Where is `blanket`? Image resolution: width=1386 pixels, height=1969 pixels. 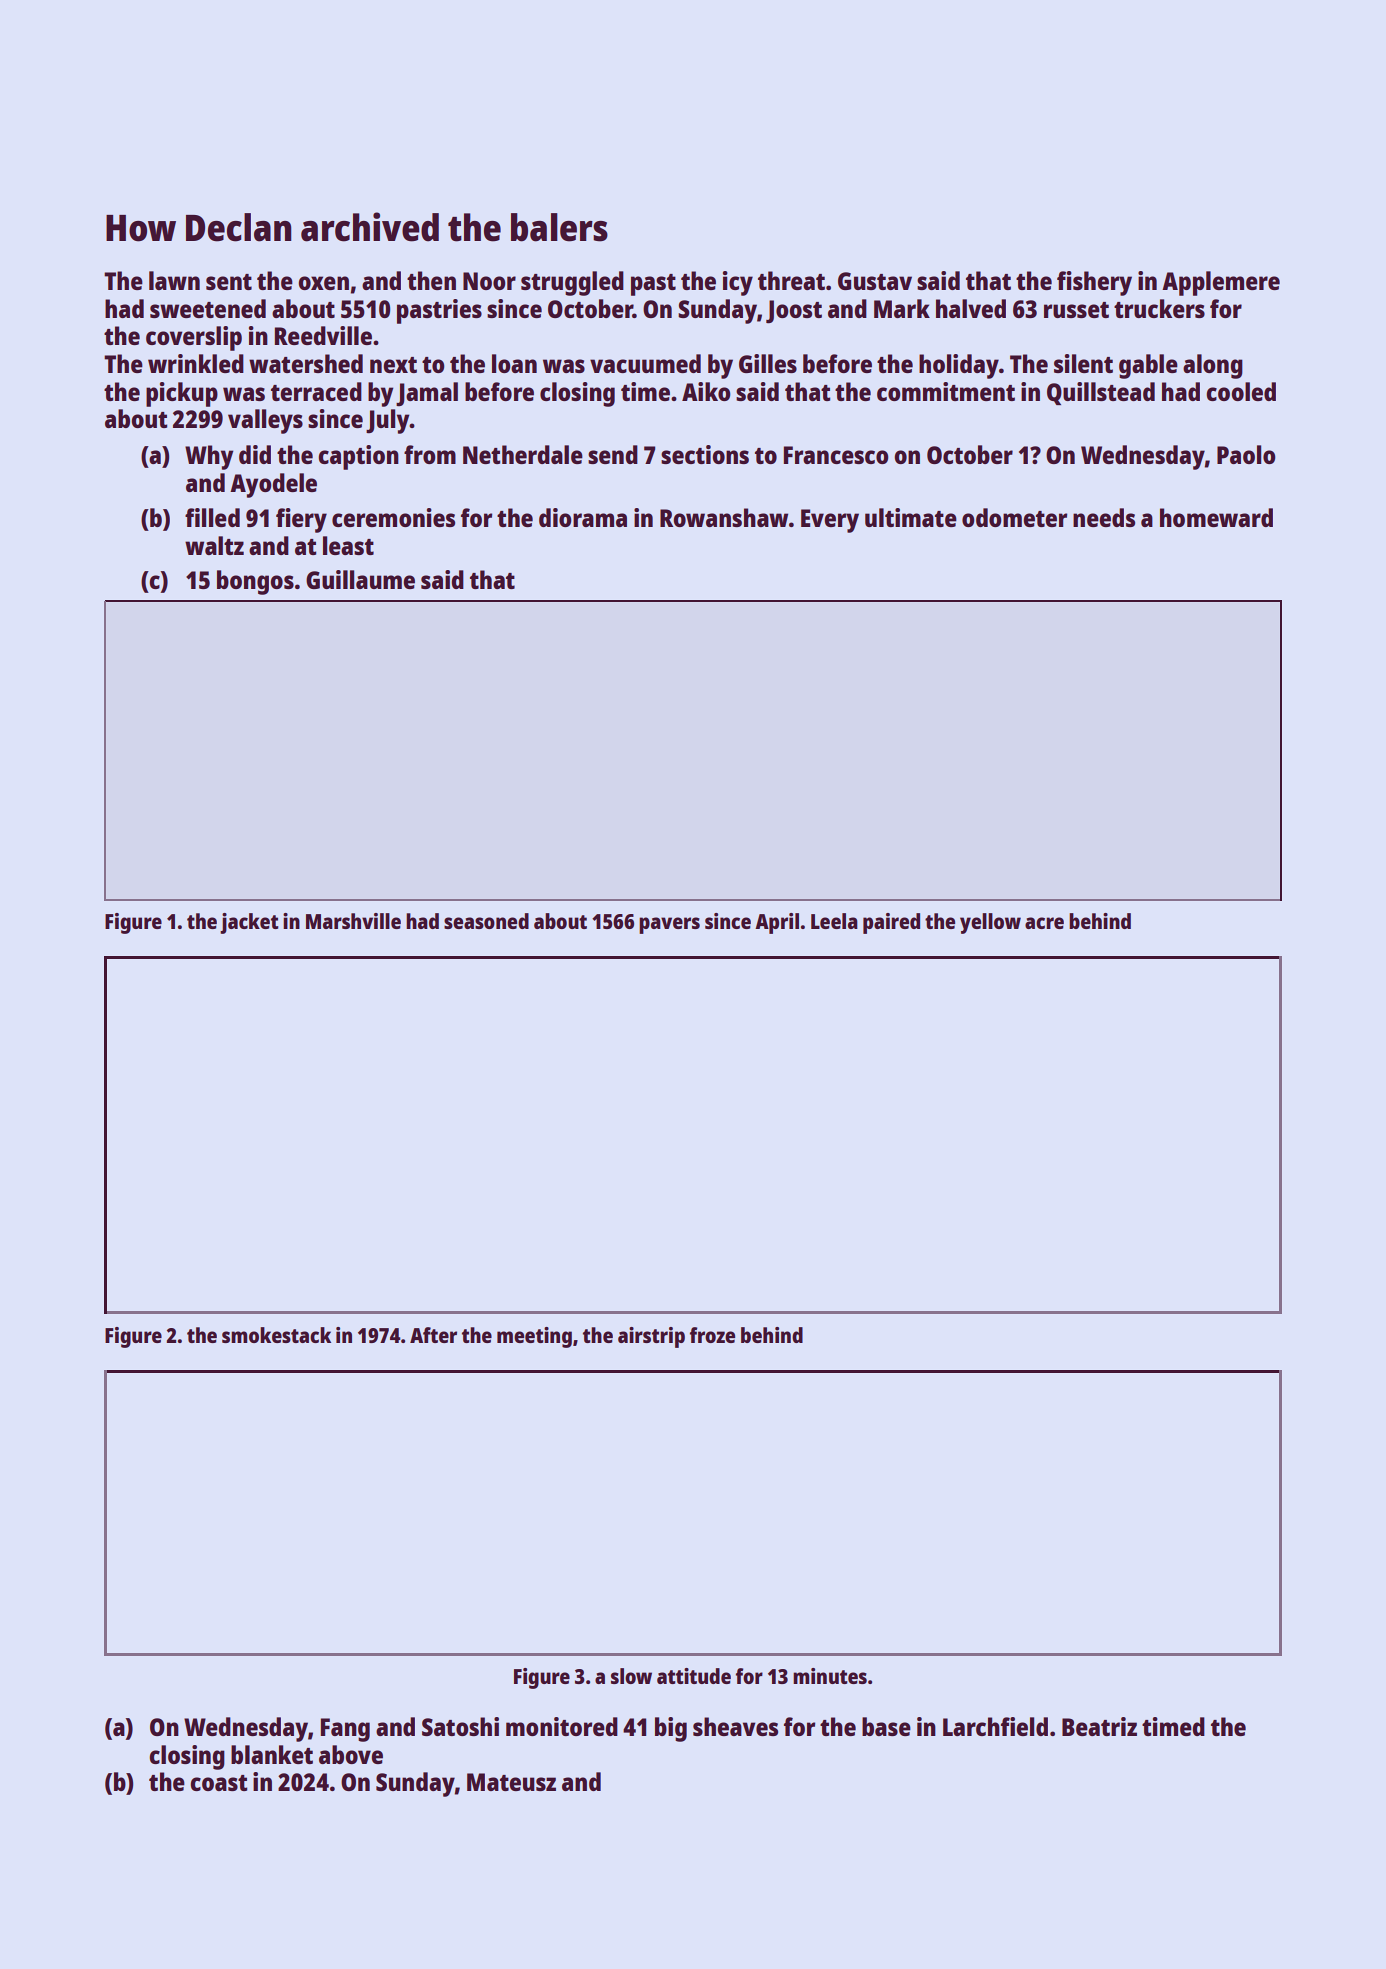 blanket is located at coordinates (272, 1754).
